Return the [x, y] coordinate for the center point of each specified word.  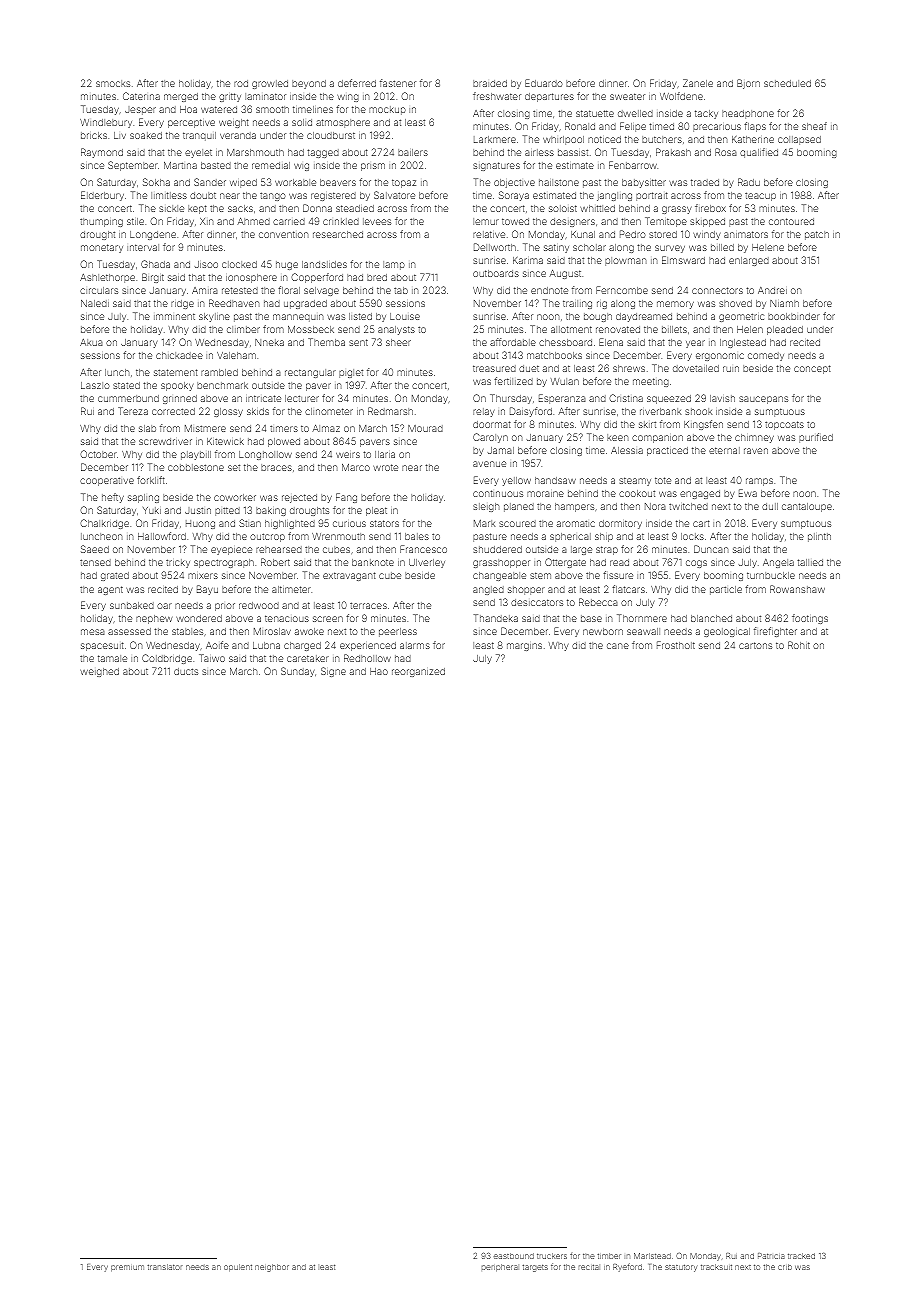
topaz [404, 183]
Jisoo [206, 264]
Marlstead [652, 1256]
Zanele [698, 83]
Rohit [799, 645]
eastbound [514, 1256]
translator [165, 1267]
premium [127, 1268]
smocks [113, 83]
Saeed [95, 549]
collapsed [799, 140]
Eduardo [544, 83]
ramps [759, 482]
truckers [552, 1256]
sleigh [486, 507]
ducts [186, 671]
